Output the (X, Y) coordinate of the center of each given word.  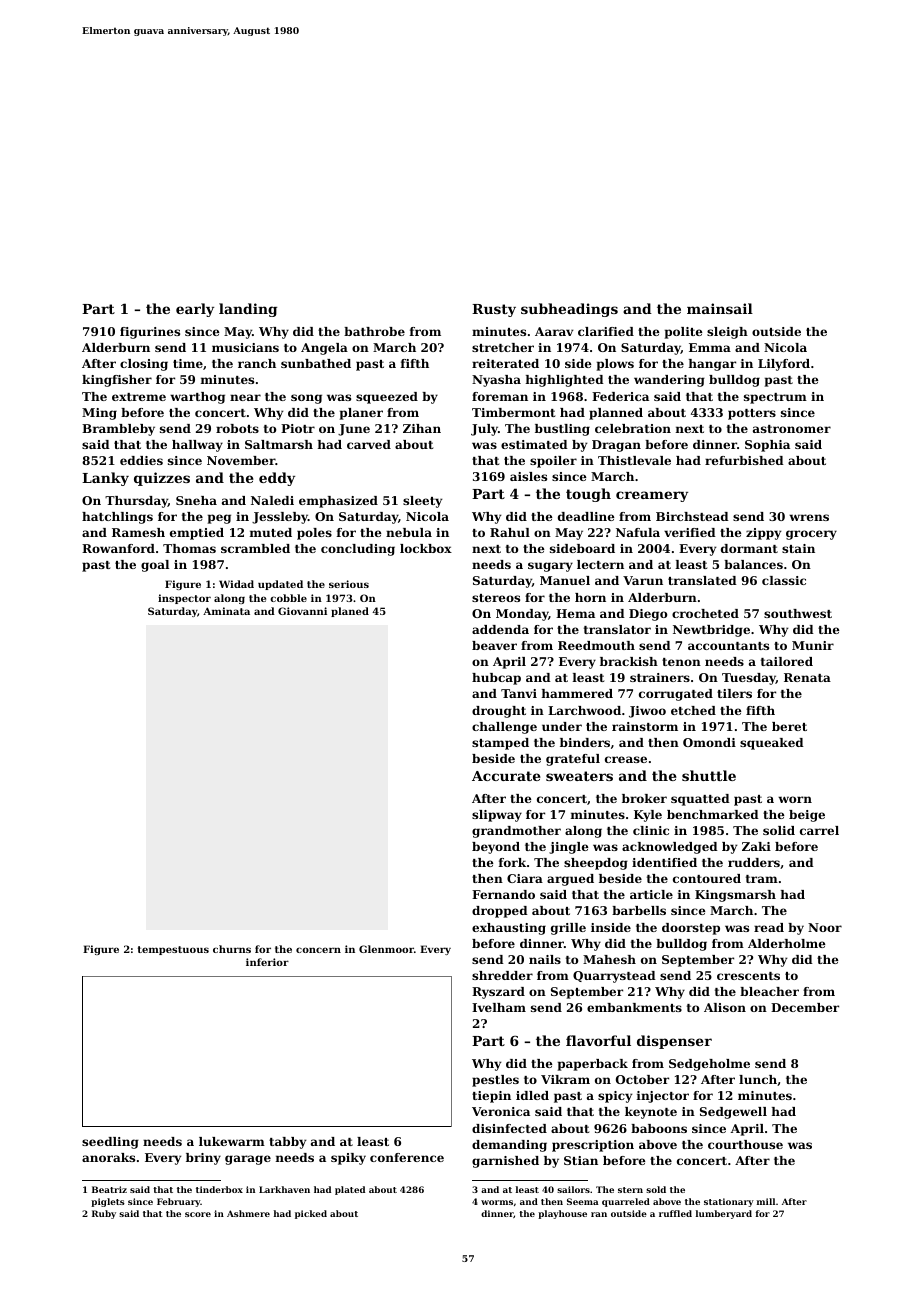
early (195, 310)
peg (219, 519)
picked (311, 1214)
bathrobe (374, 331)
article (651, 894)
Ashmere (248, 1213)
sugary (550, 567)
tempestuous (173, 950)
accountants (728, 646)
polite (683, 333)
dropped (500, 912)
